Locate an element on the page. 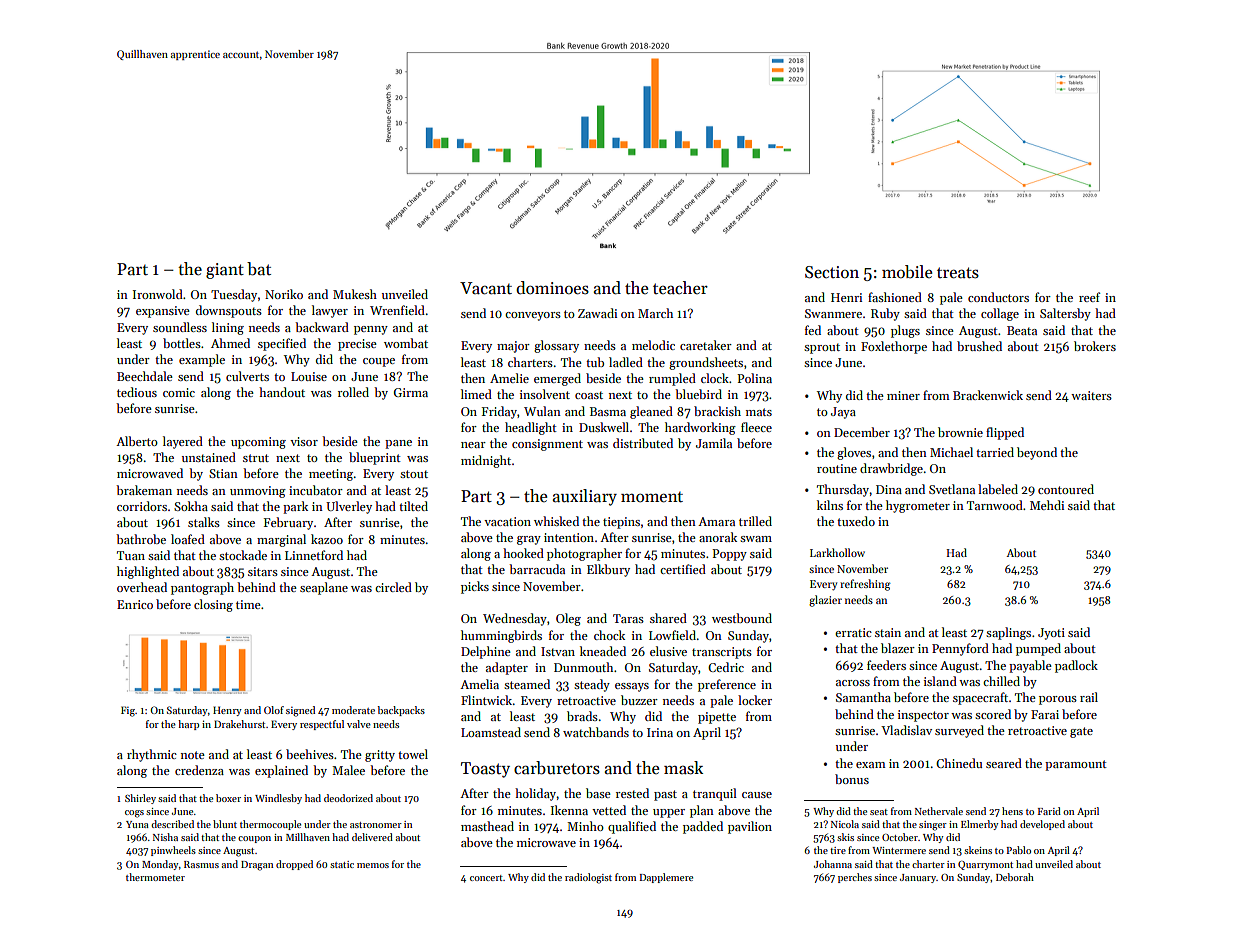 The image size is (1233, 952). expansive is located at coordinates (163, 312).
